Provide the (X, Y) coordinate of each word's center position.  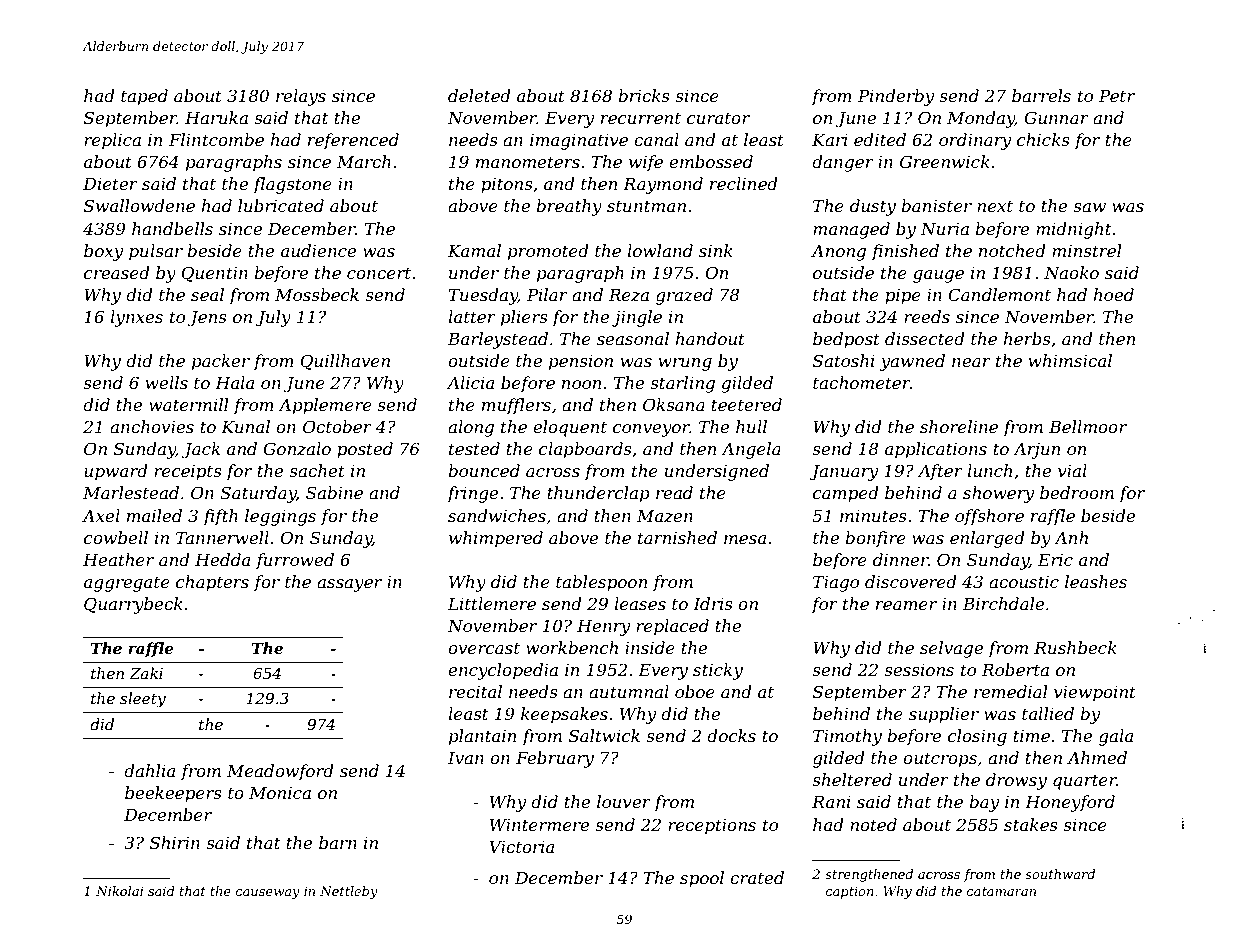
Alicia (470, 382)
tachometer (861, 382)
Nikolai (119, 891)
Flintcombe (216, 139)
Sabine (334, 492)
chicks (1043, 139)
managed (851, 230)
